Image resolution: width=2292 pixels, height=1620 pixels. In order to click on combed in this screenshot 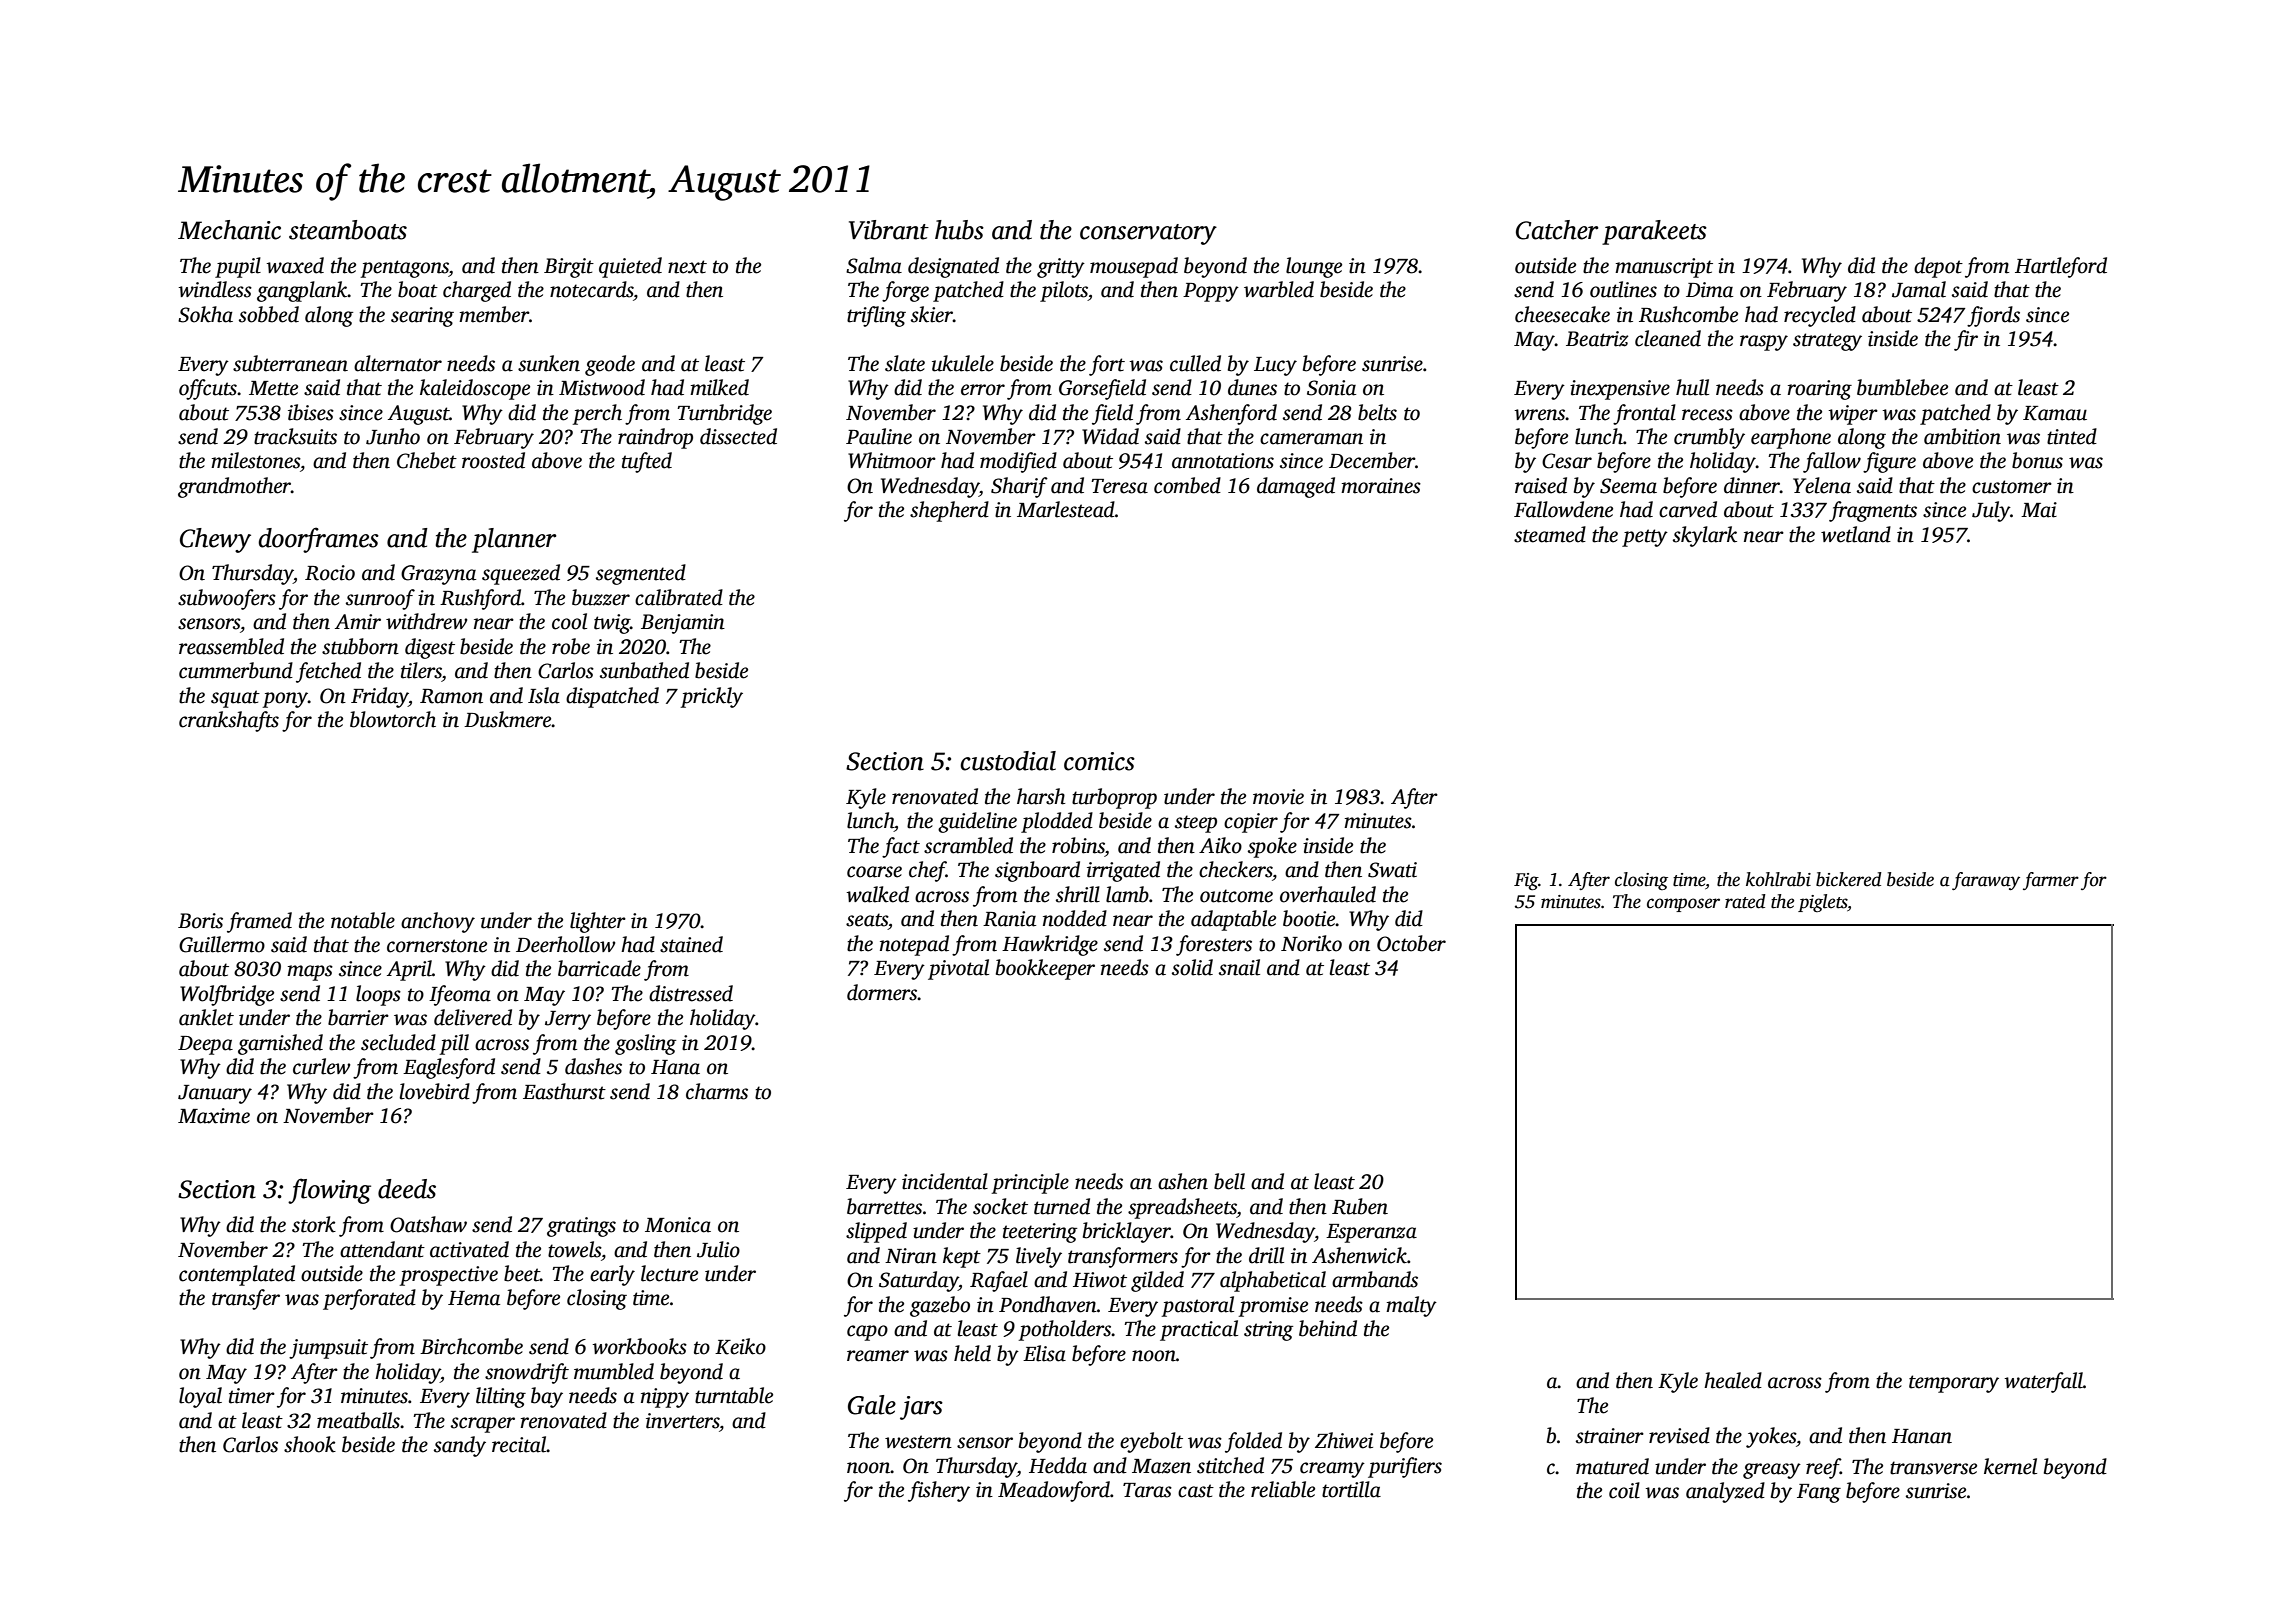, I will do `click(1187, 485)`.
